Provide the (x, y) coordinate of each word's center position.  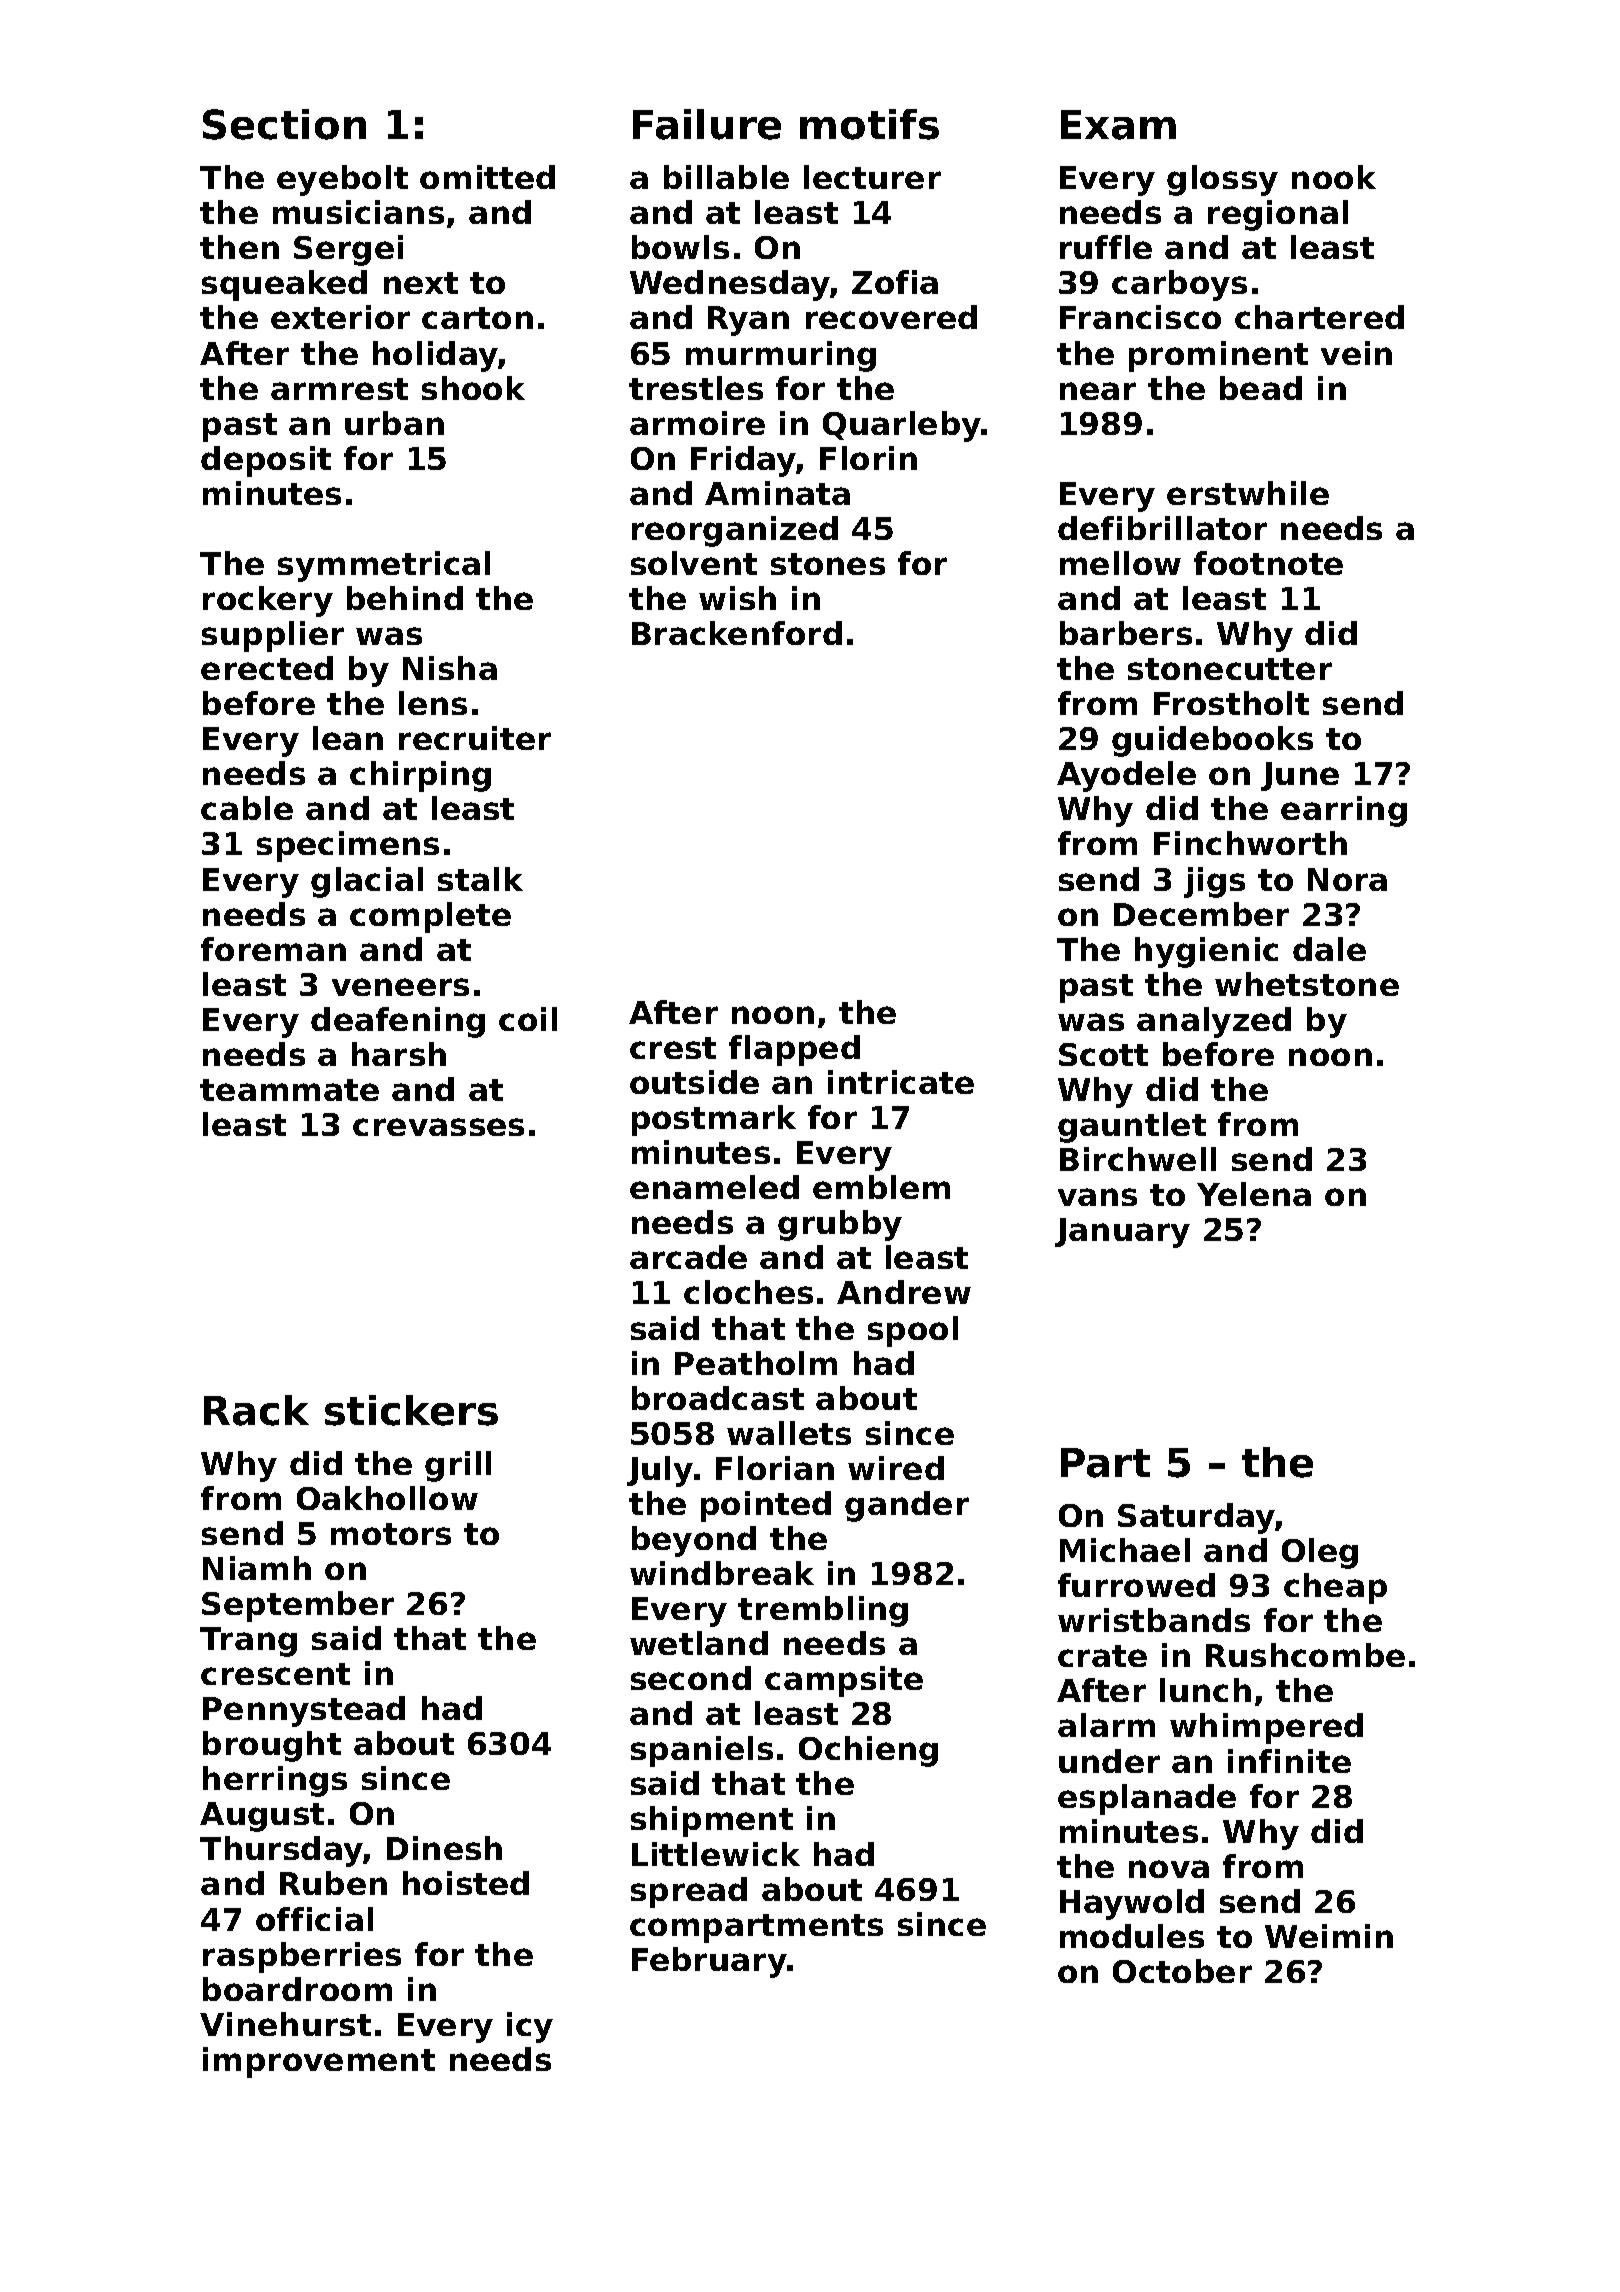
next (421, 283)
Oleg (1320, 1553)
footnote (1268, 563)
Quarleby (902, 426)
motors (391, 1534)
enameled (714, 1187)
